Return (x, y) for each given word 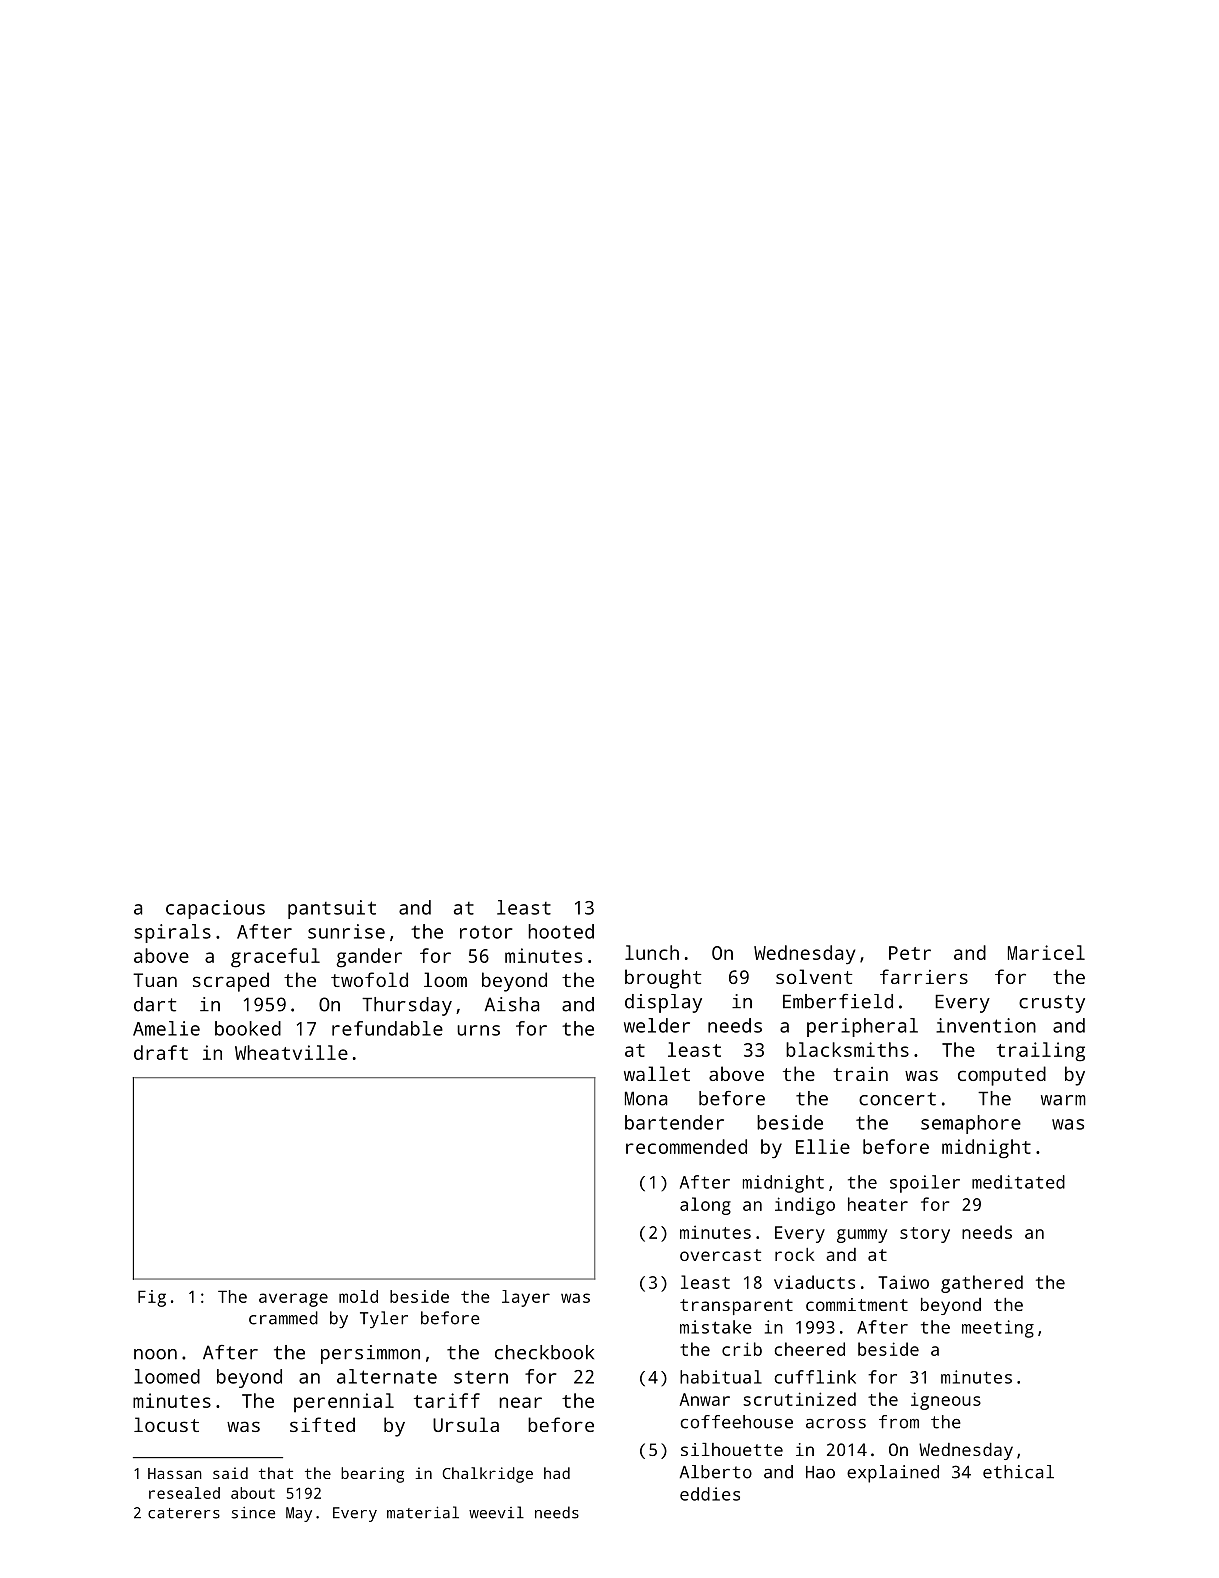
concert (897, 1099)
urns (478, 1030)
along (705, 1206)
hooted (561, 931)
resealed (184, 1493)
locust (166, 1424)
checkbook (544, 1352)
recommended (686, 1146)
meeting (998, 1329)
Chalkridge (487, 1475)
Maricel (1046, 952)
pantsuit (332, 909)
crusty (1052, 1004)
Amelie (166, 1028)
